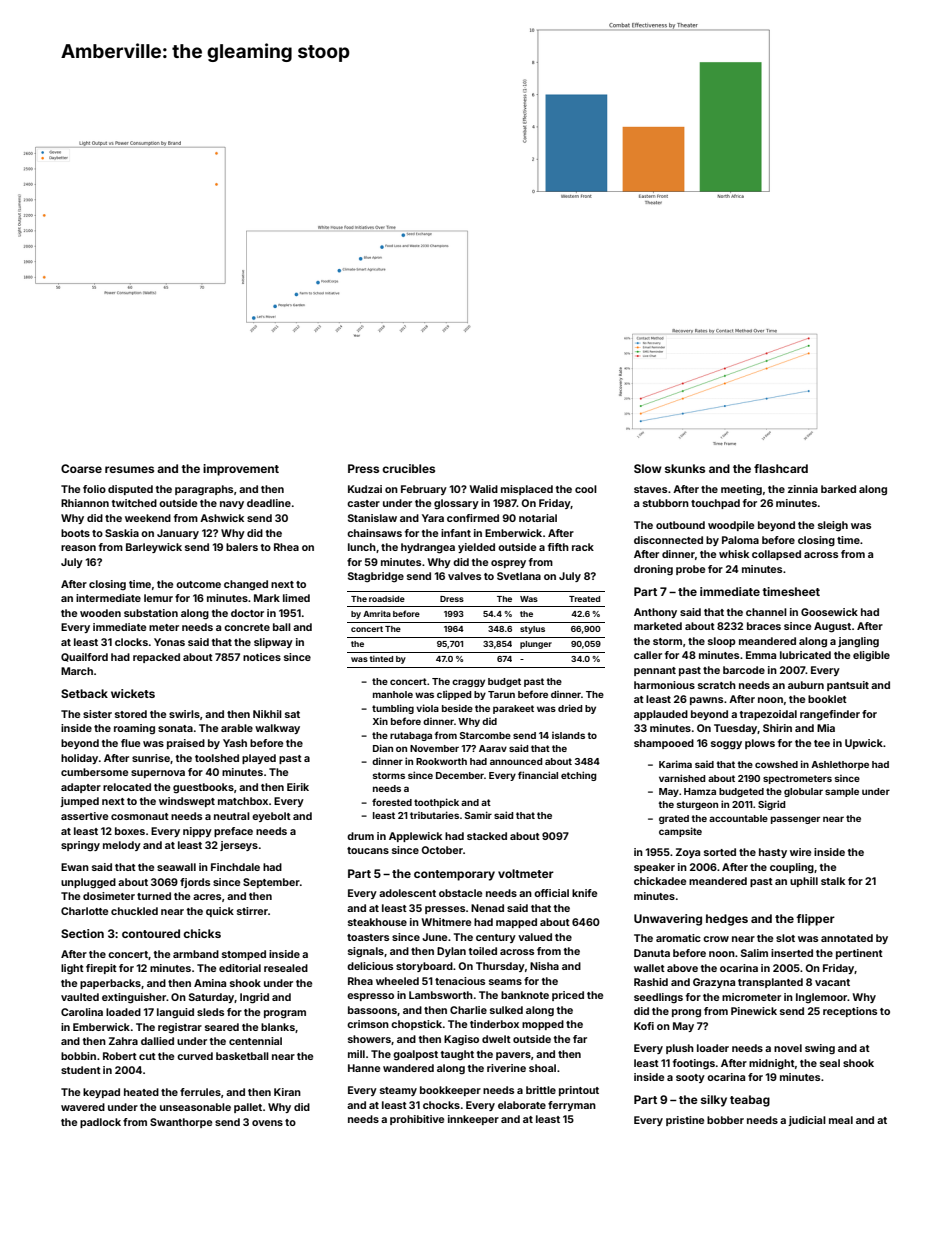 The height and width of the screenshot is (1233, 952). I want to click on repacked, so click(156, 658).
